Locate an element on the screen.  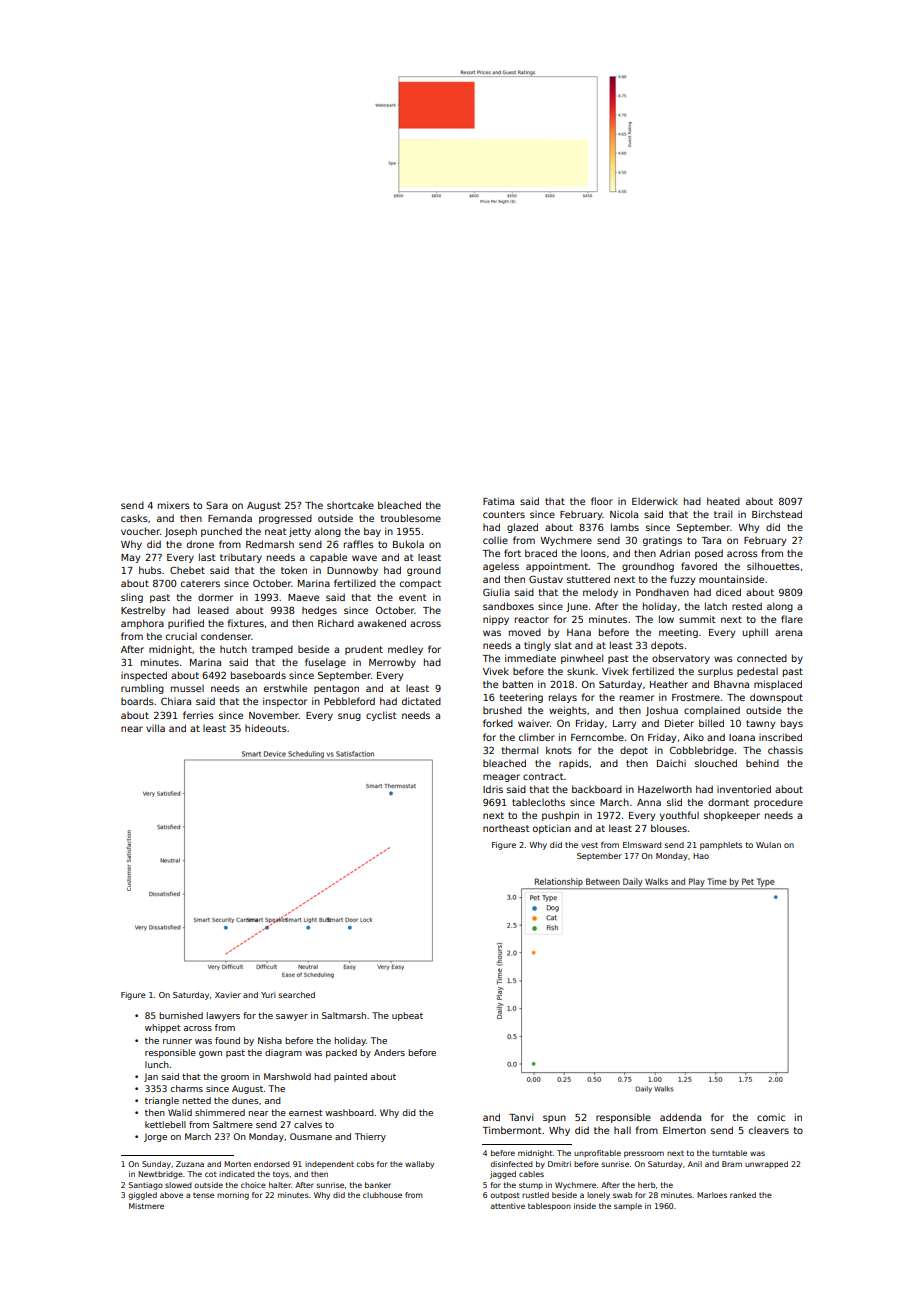
Hao is located at coordinates (701, 856).
